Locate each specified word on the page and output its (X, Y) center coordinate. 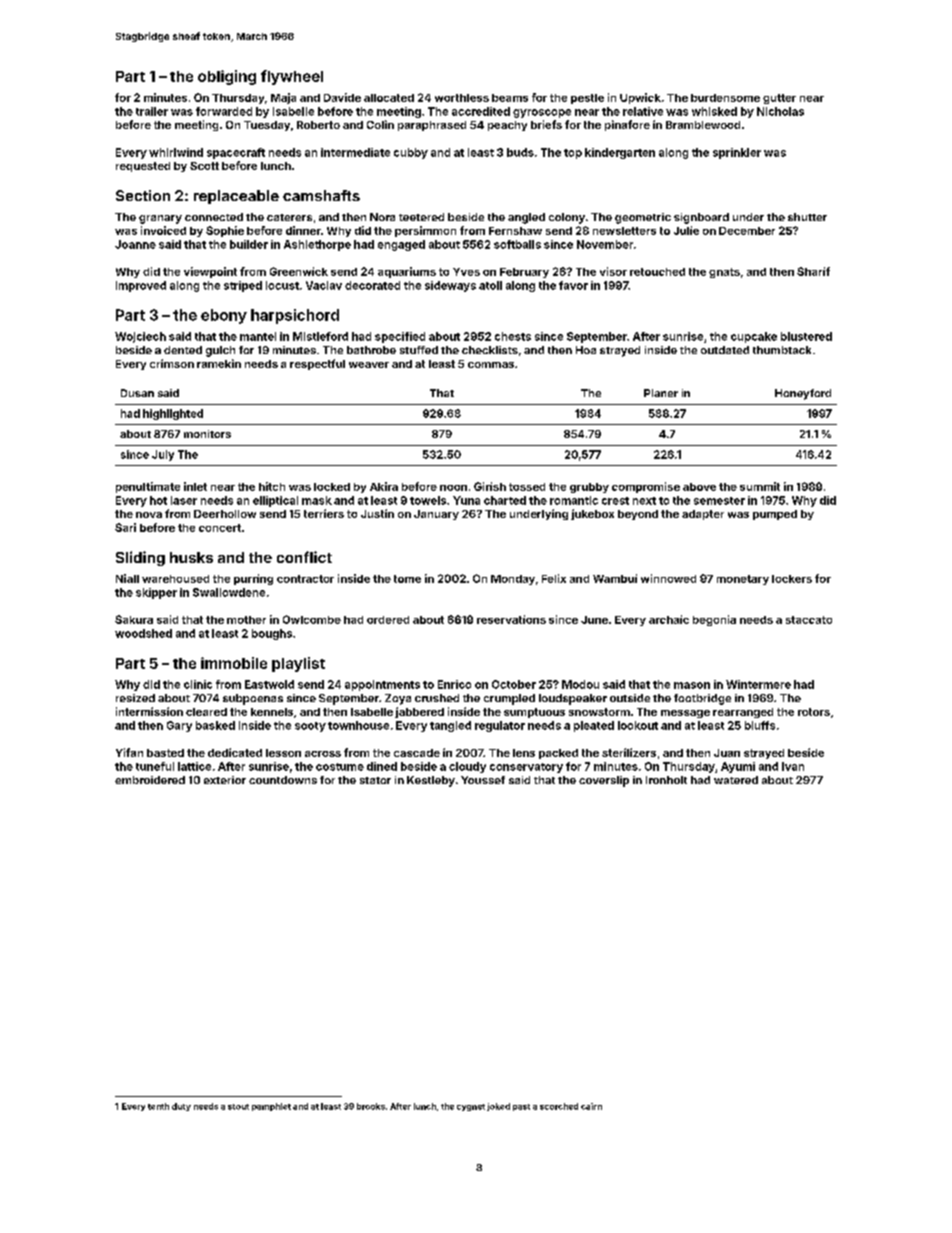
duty (181, 1107)
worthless (462, 98)
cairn (591, 1106)
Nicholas (780, 111)
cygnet (471, 1107)
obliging (227, 77)
